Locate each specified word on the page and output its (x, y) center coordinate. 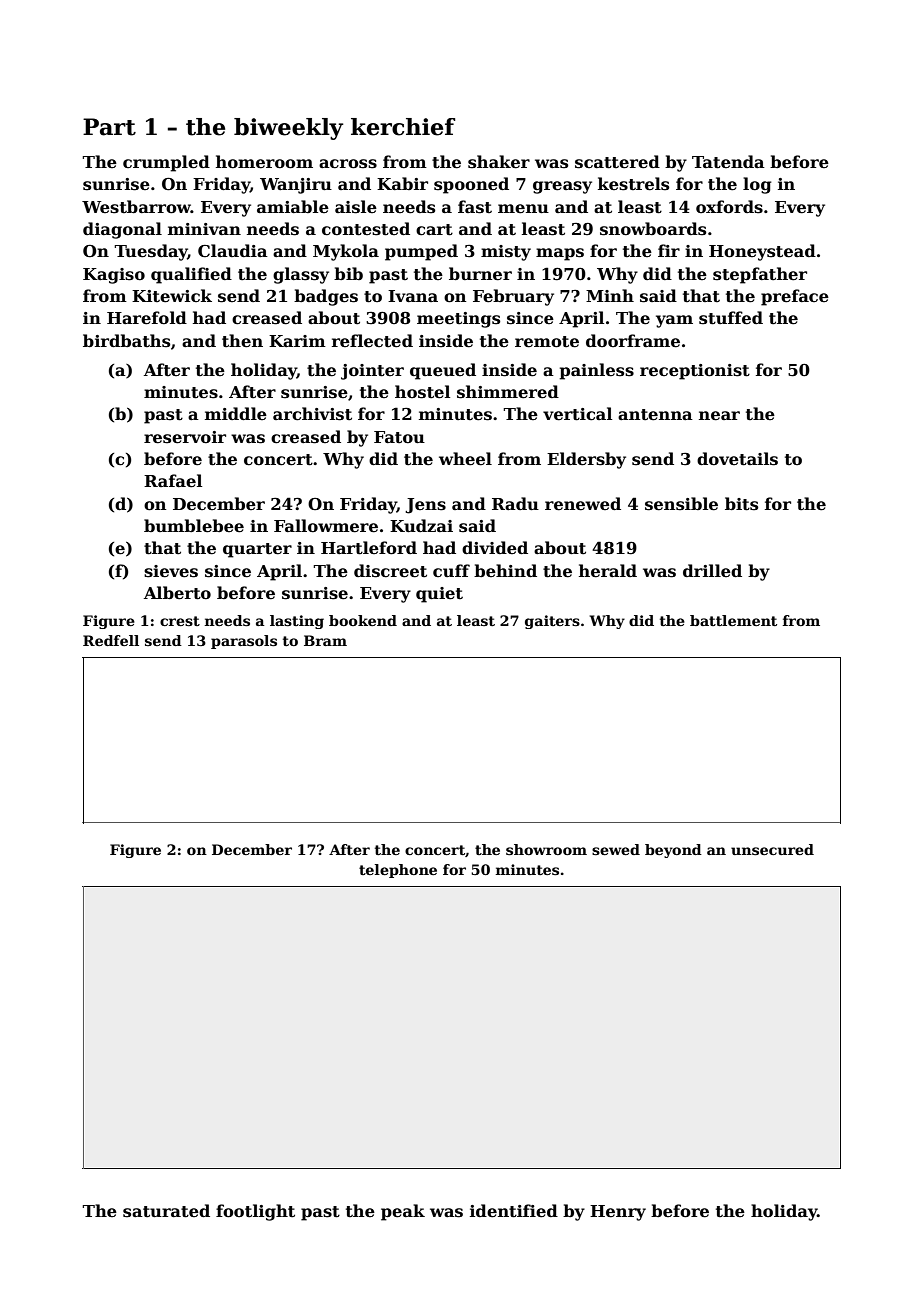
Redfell (111, 640)
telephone (398, 871)
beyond (673, 851)
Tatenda (728, 162)
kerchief (403, 127)
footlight (255, 1212)
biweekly (288, 129)
